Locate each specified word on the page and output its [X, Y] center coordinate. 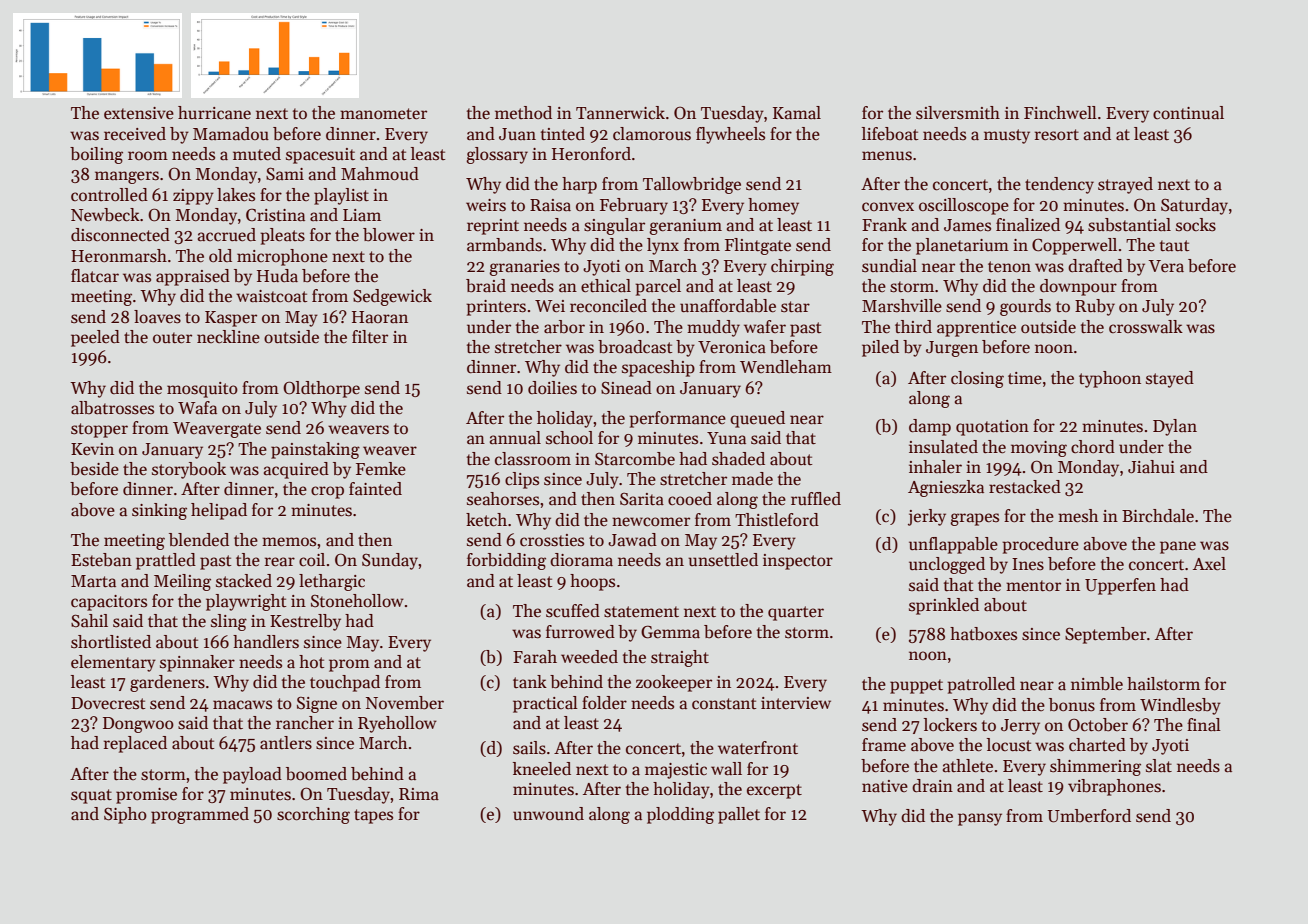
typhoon [1110, 379]
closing [977, 379]
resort [1057, 135]
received [135, 134]
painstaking [315, 450]
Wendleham [786, 367]
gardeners [167, 683]
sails [529, 748]
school [569, 437]
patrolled [981, 685]
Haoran [380, 317]
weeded [589, 657]
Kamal [797, 113]
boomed [316, 774]
